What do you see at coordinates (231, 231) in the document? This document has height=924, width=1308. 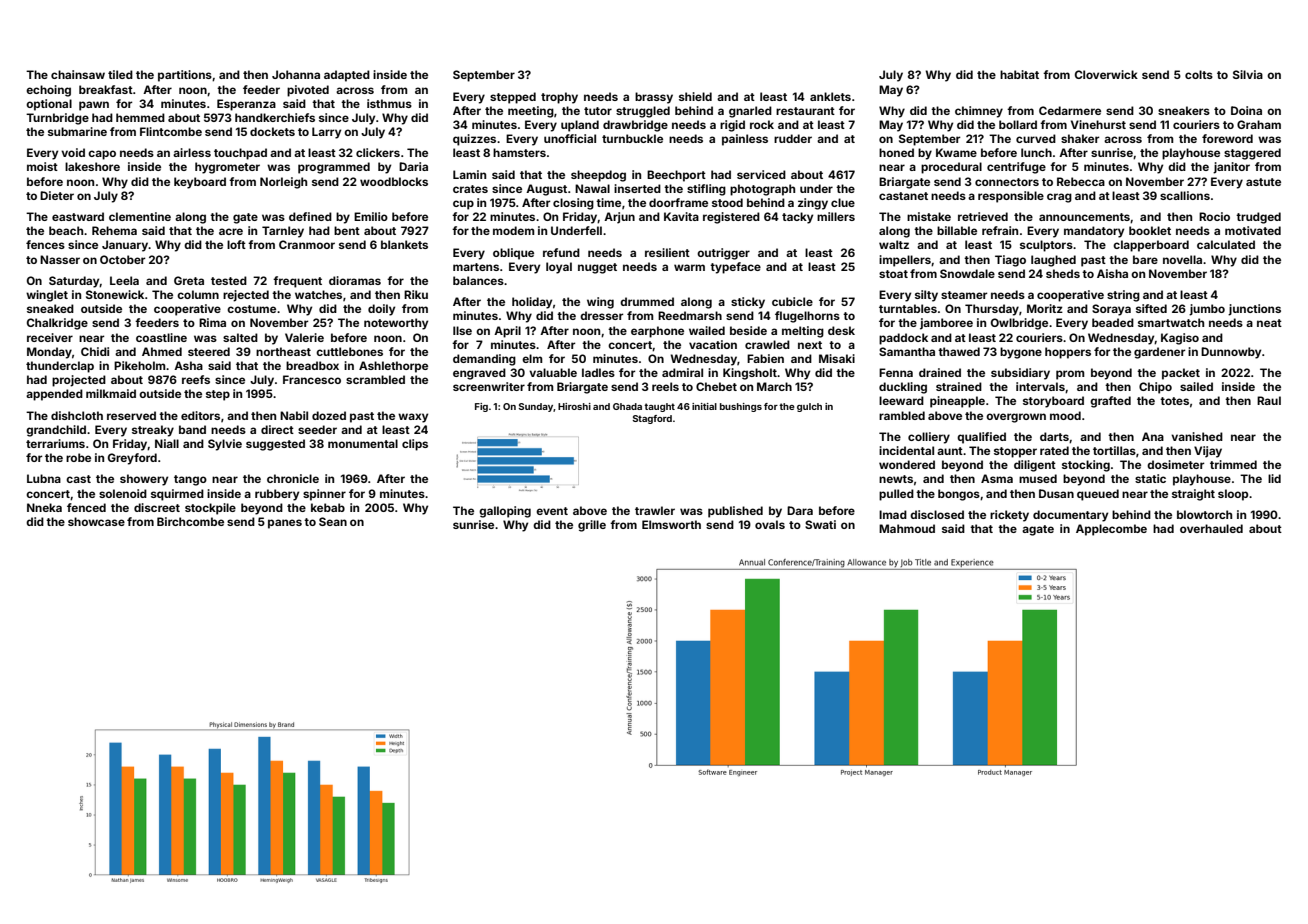 I see `acre` at bounding box center [231, 231].
